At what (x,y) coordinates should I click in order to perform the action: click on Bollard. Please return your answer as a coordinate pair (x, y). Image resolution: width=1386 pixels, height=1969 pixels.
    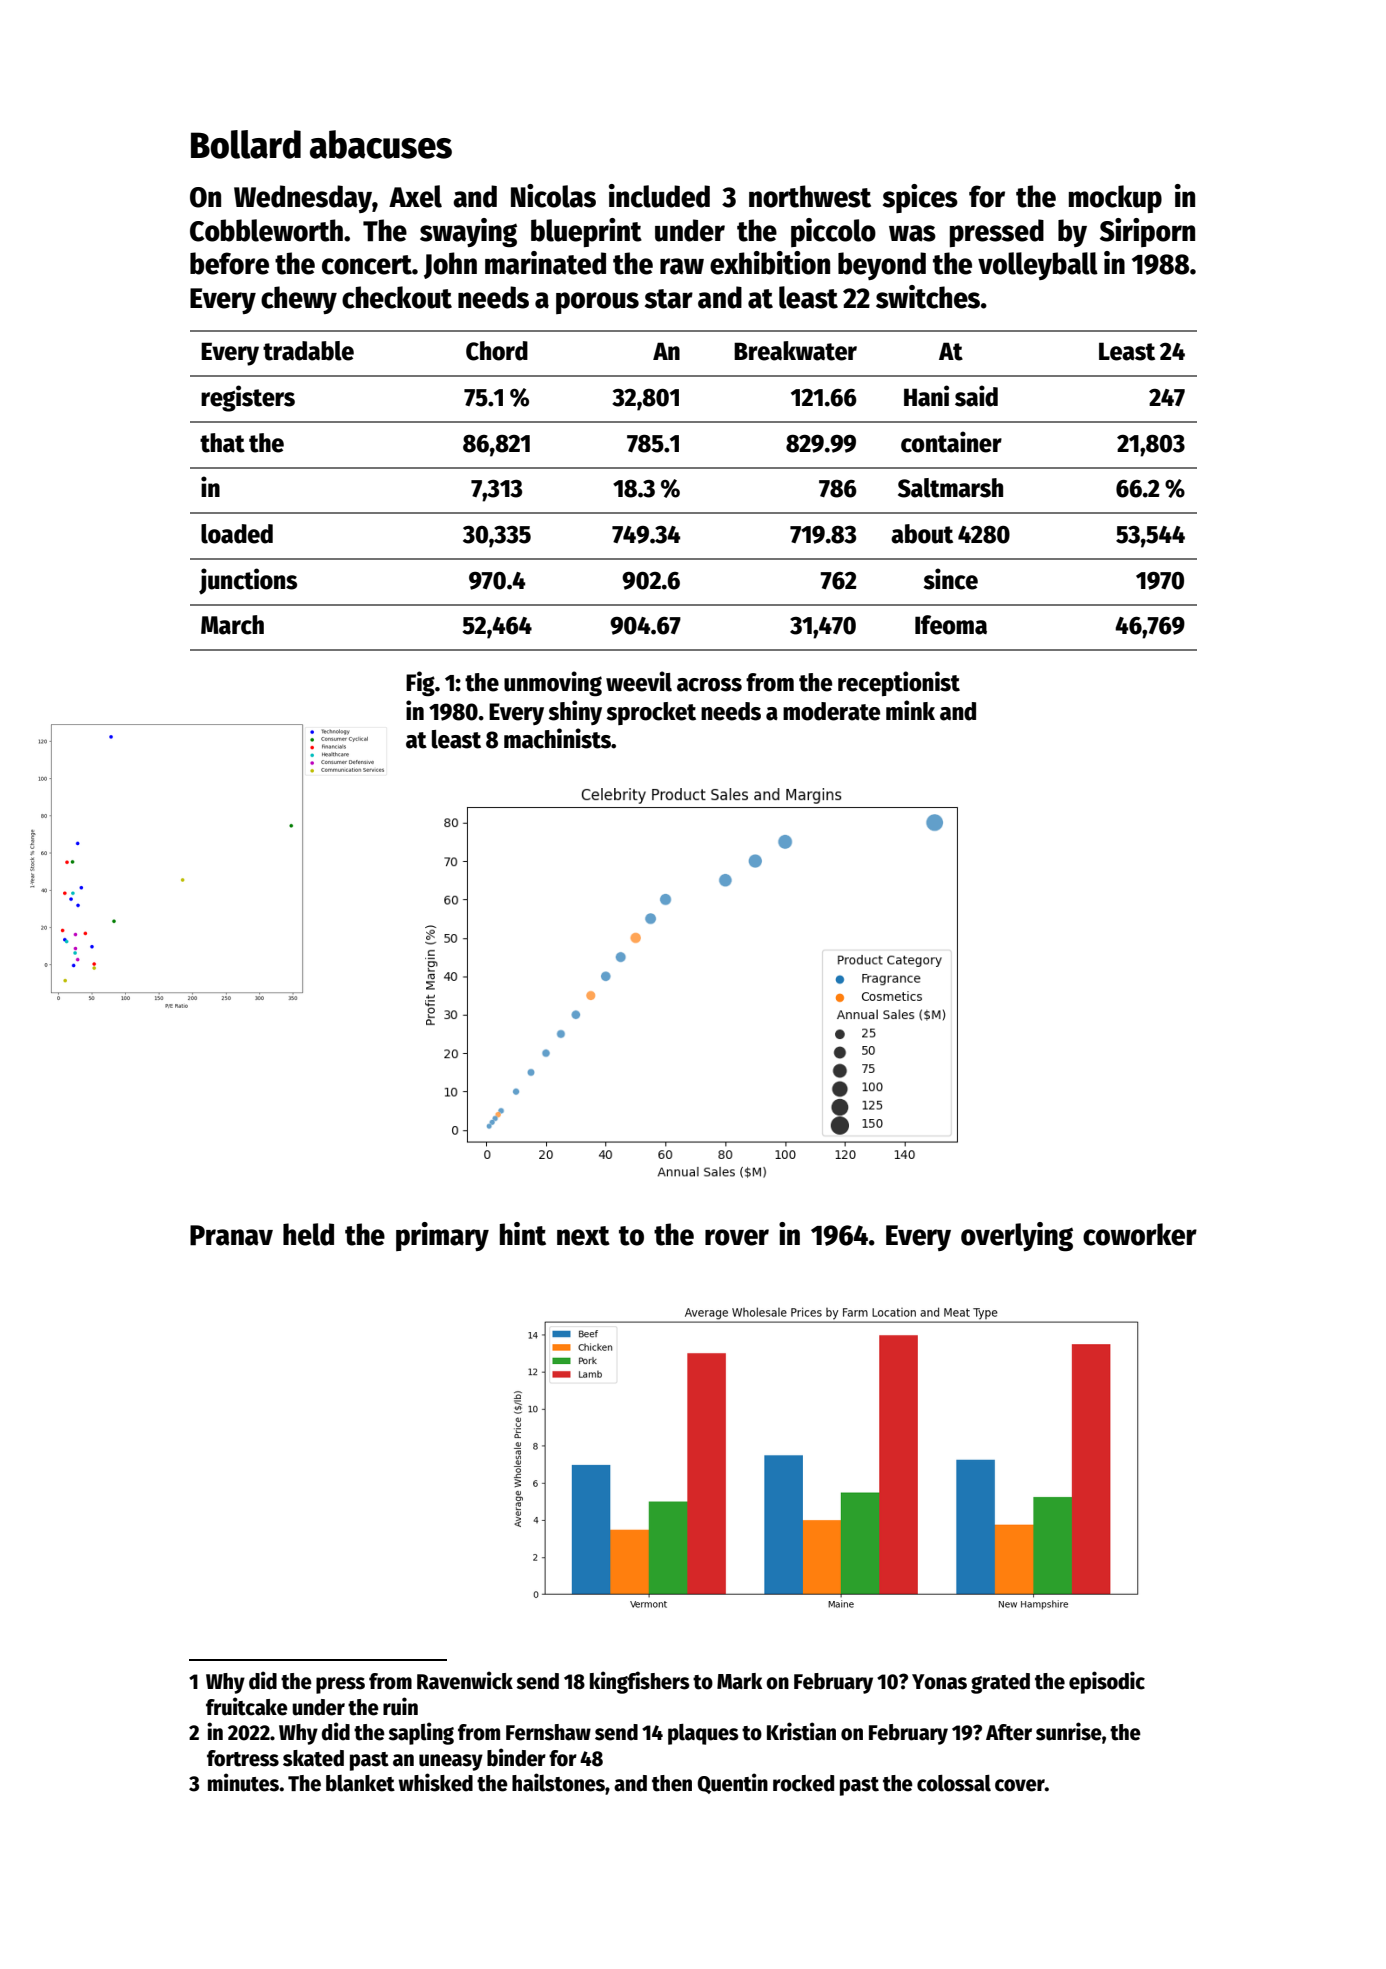
    Looking at the image, I should click on (246, 144).
